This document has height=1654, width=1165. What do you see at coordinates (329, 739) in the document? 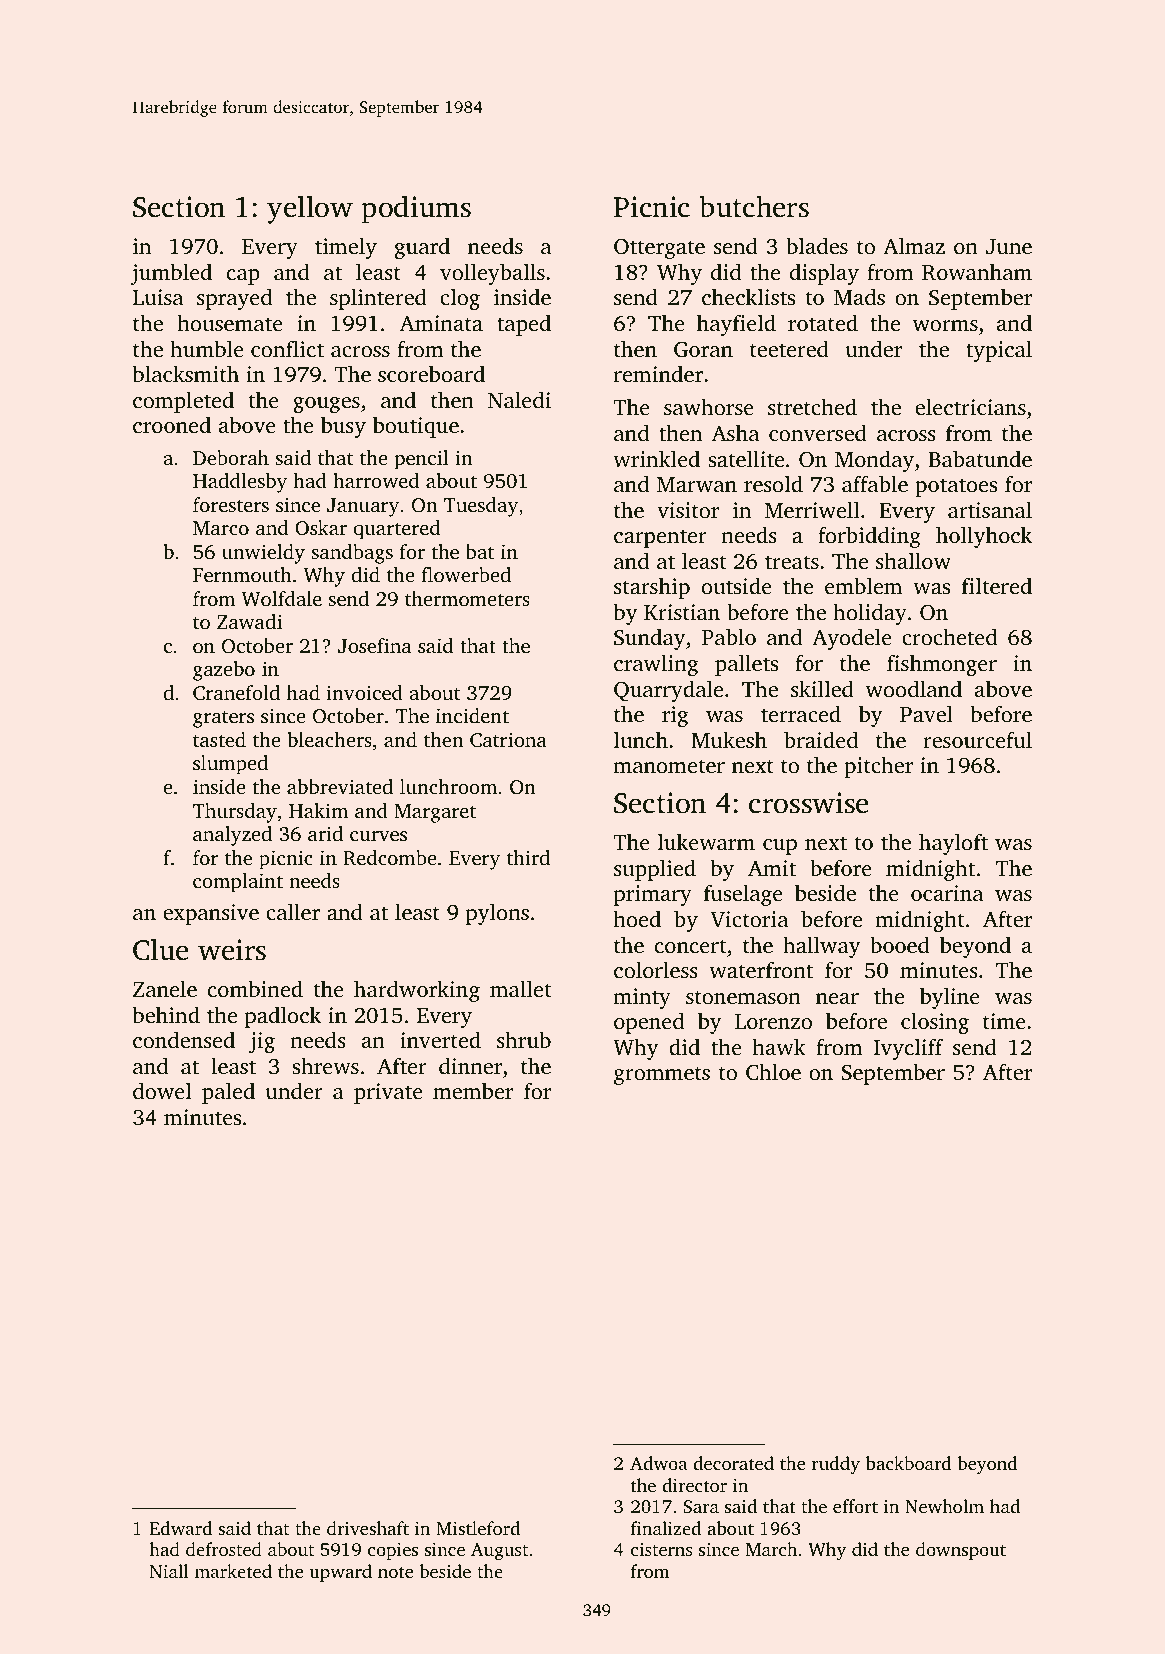
I see `bleachers` at bounding box center [329, 739].
